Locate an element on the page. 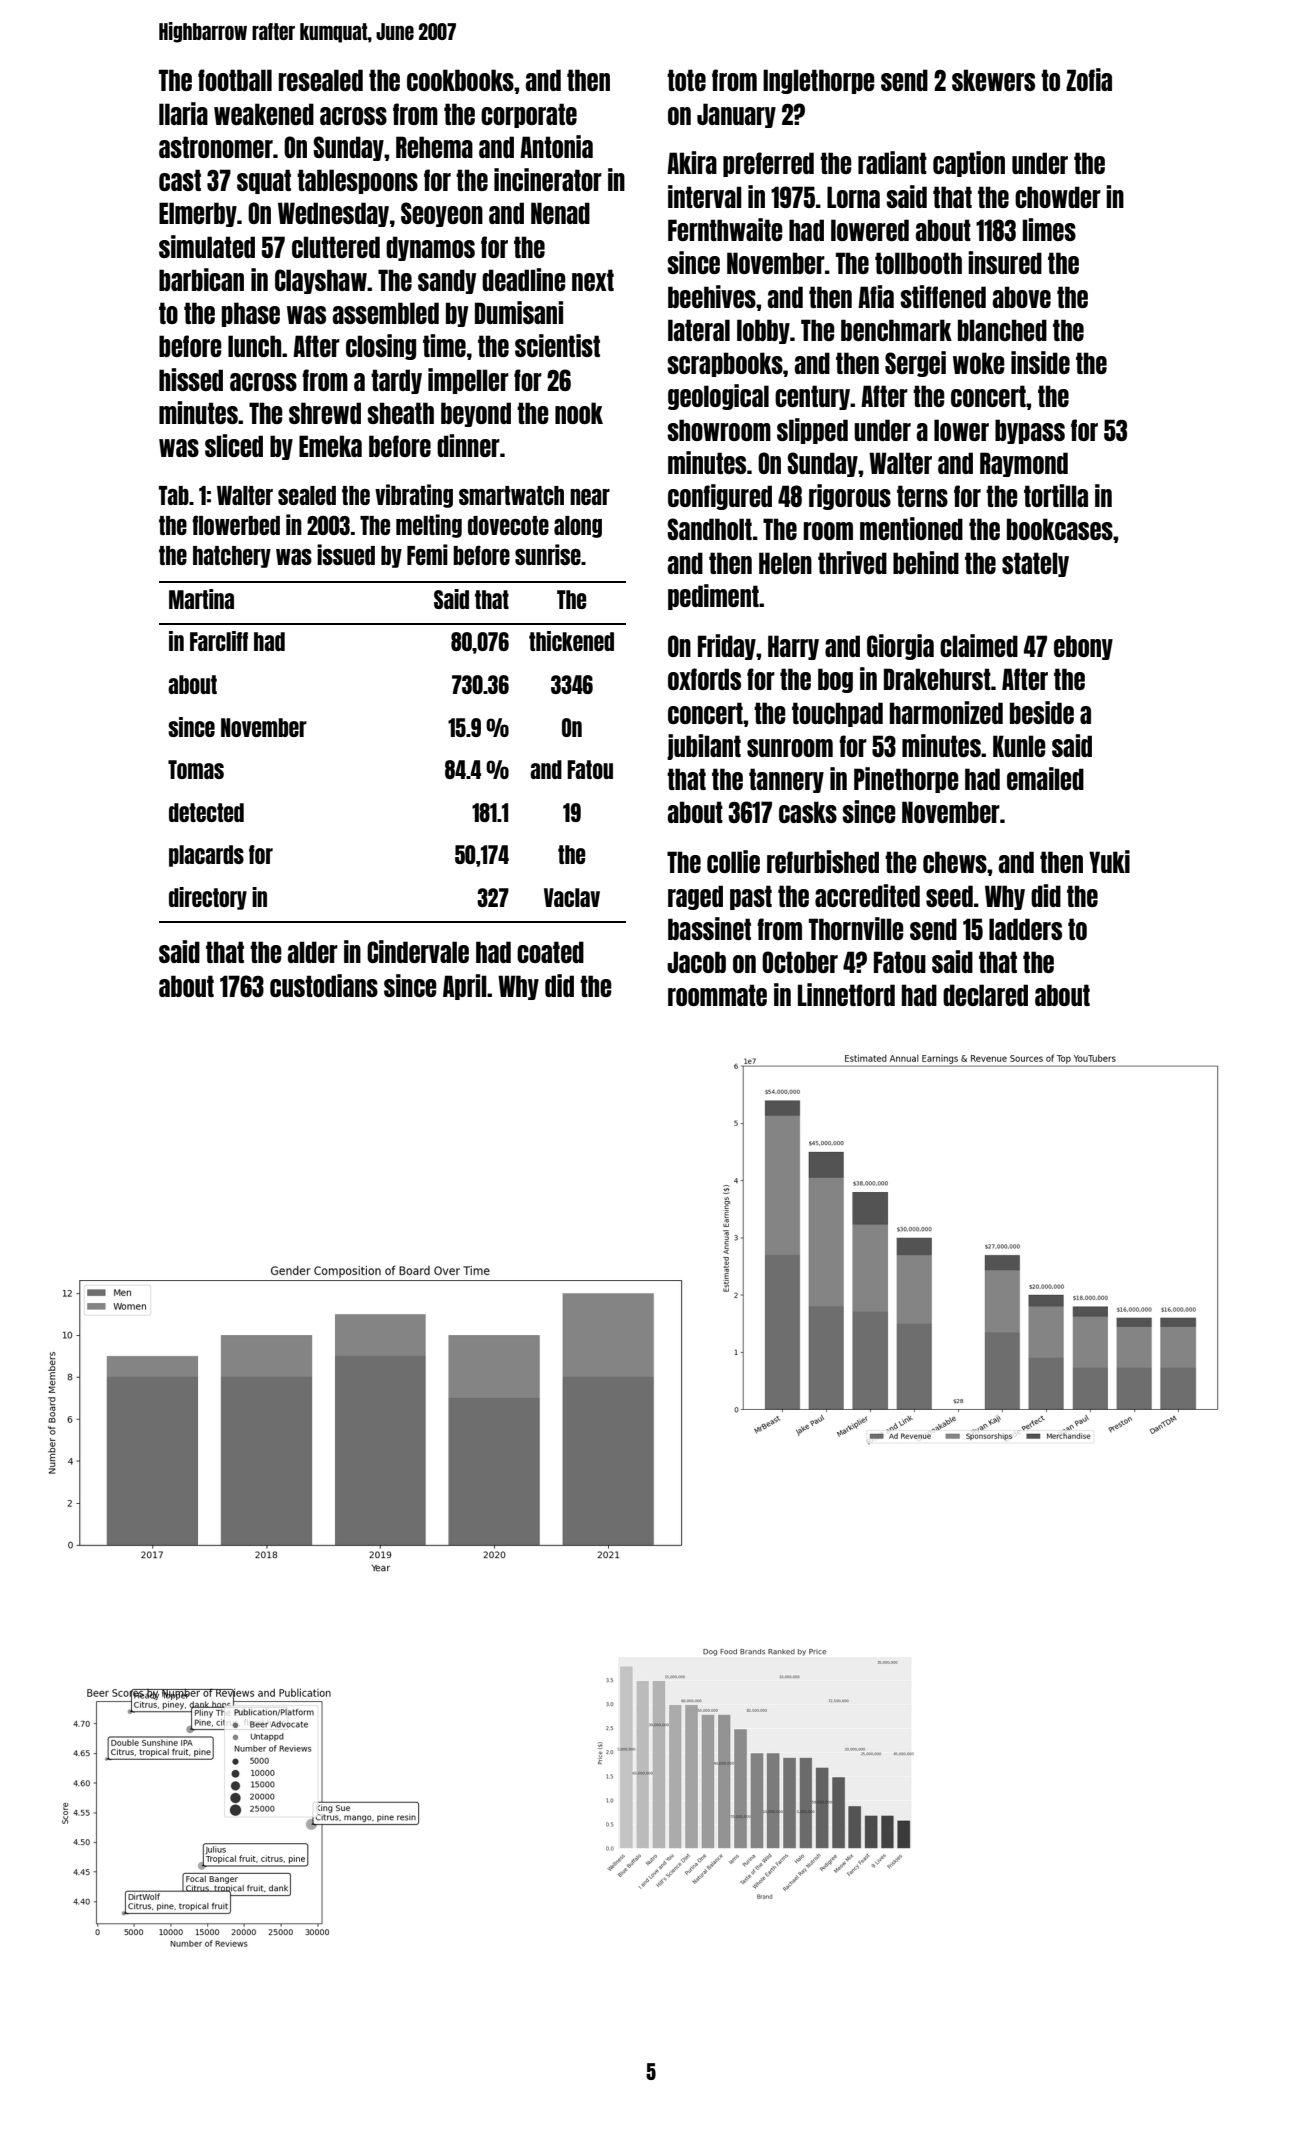 This page has width=1293, height=2129. custodians is located at coordinates (324, 985).
